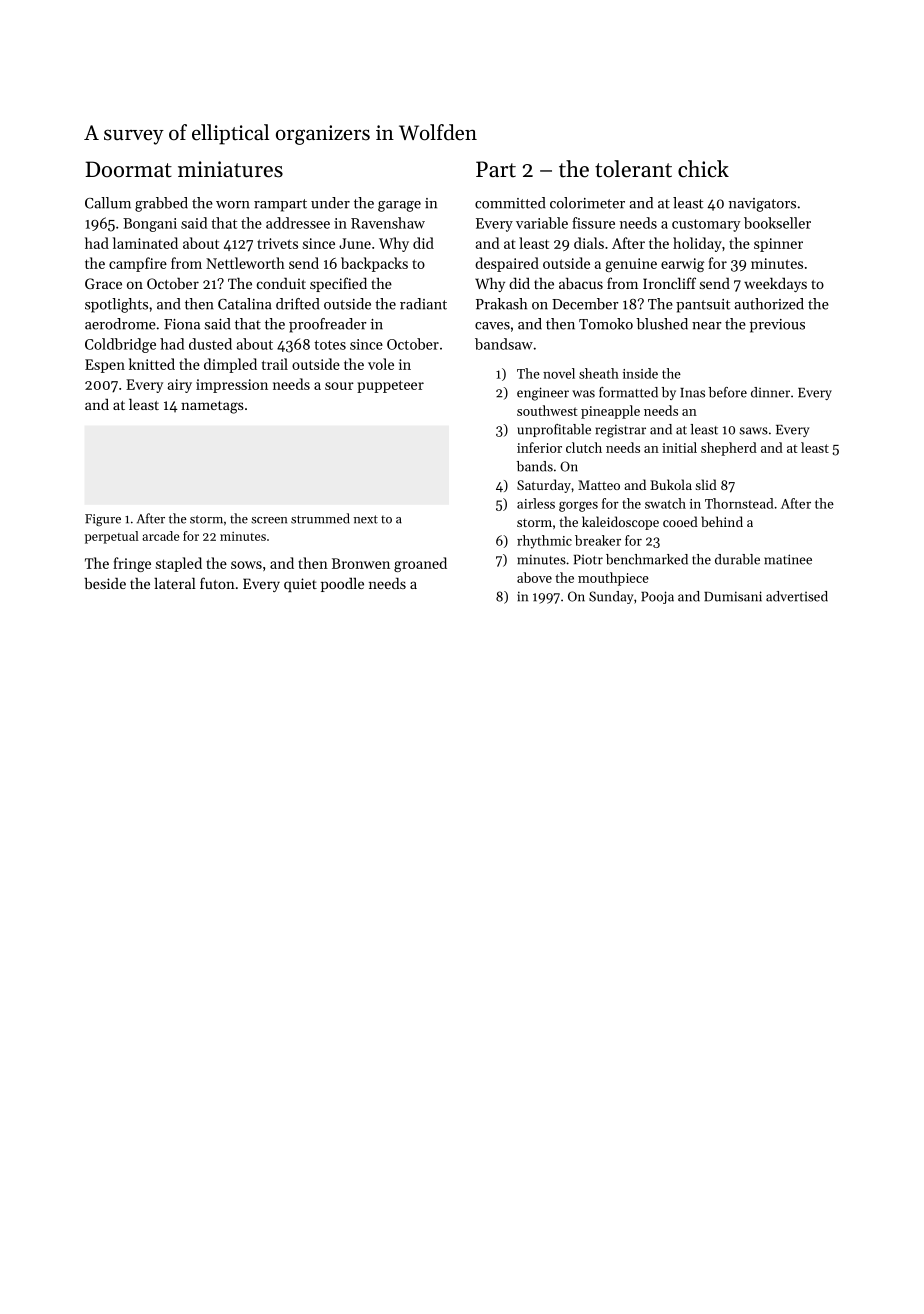 The width and height of the screenshot is (924, 1314). Describe the element at coordinates (703, 169) in the screenshot. I see `chick` at that location.
